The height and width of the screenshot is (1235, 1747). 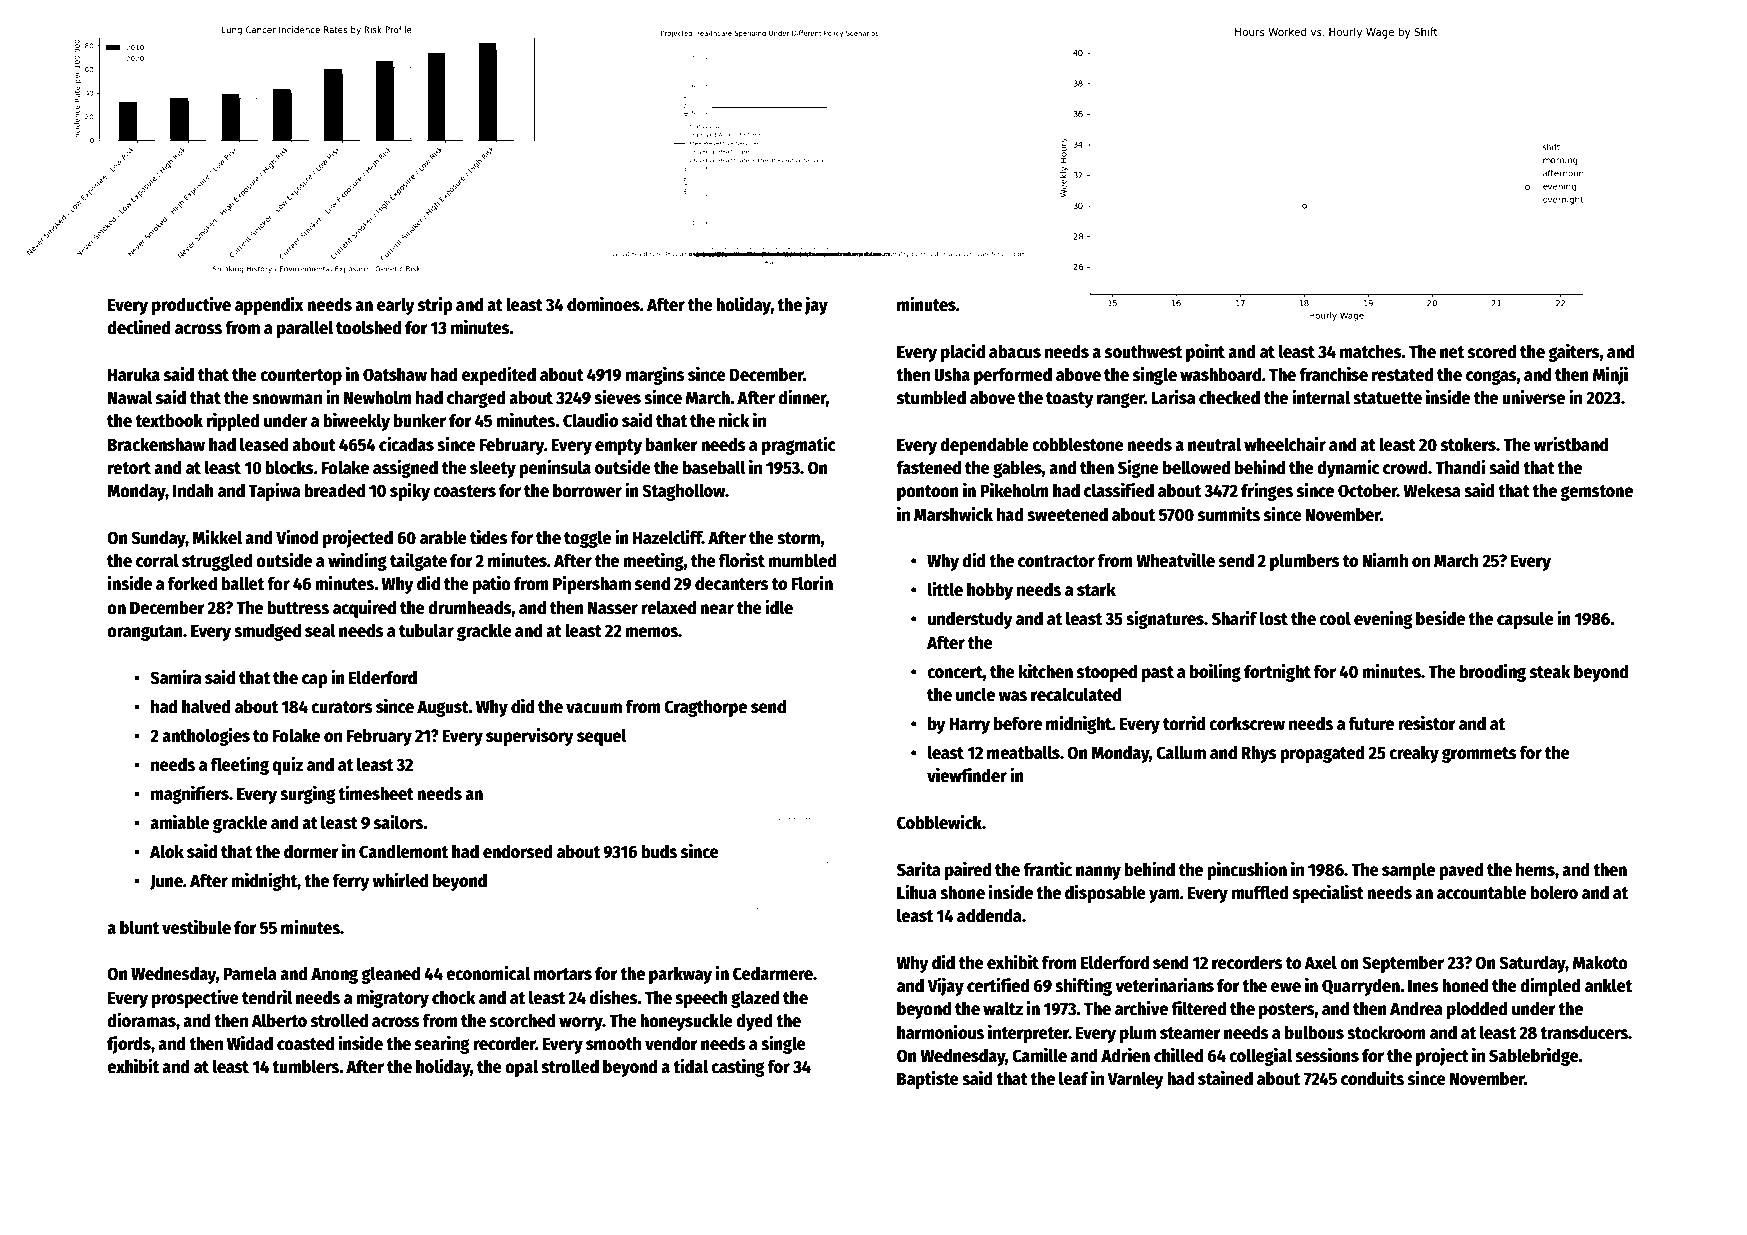 I want to click on specialist, so click(x=1328, y=894).
